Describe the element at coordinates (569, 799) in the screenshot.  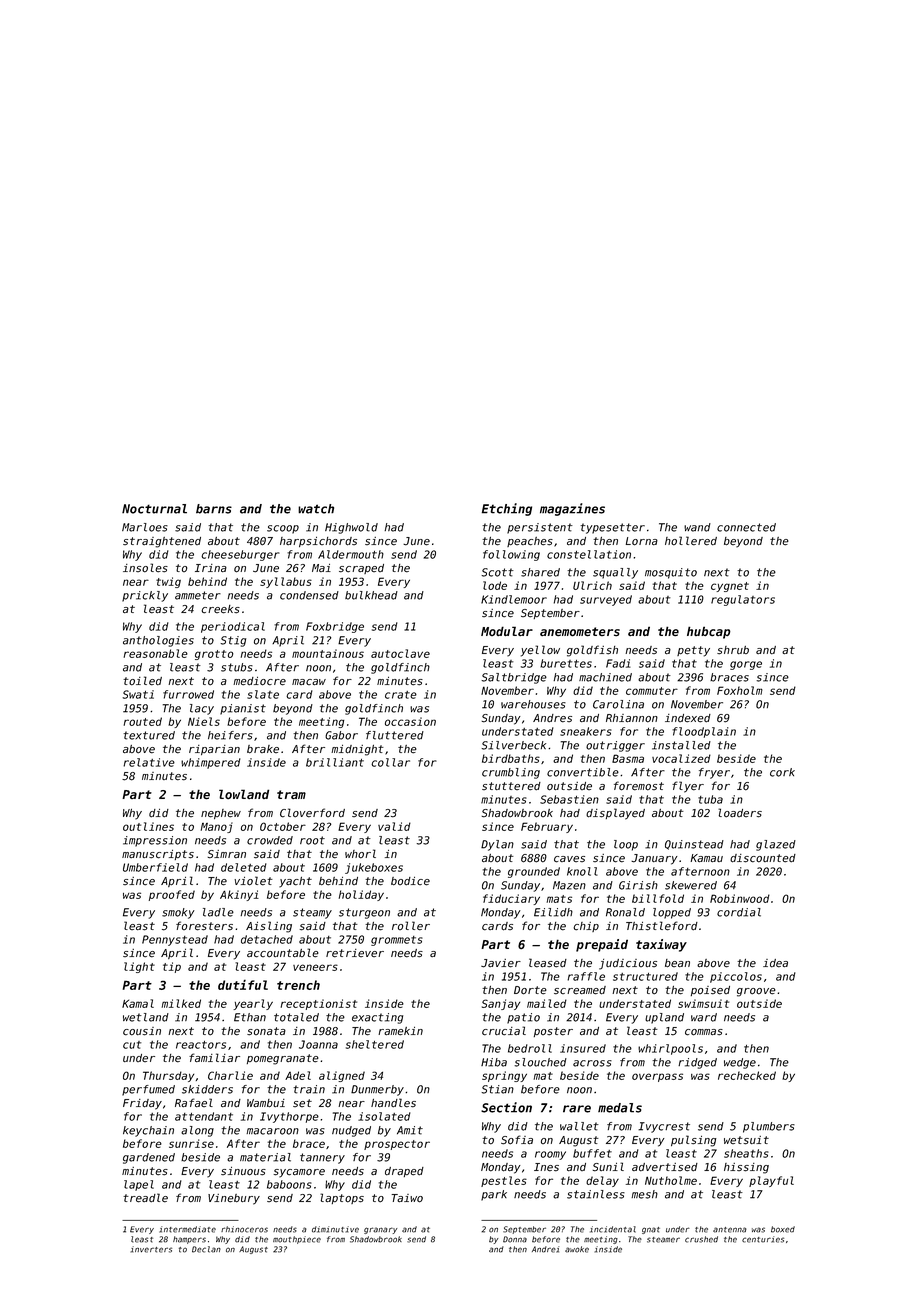
I see `Sebastien` at that location.
